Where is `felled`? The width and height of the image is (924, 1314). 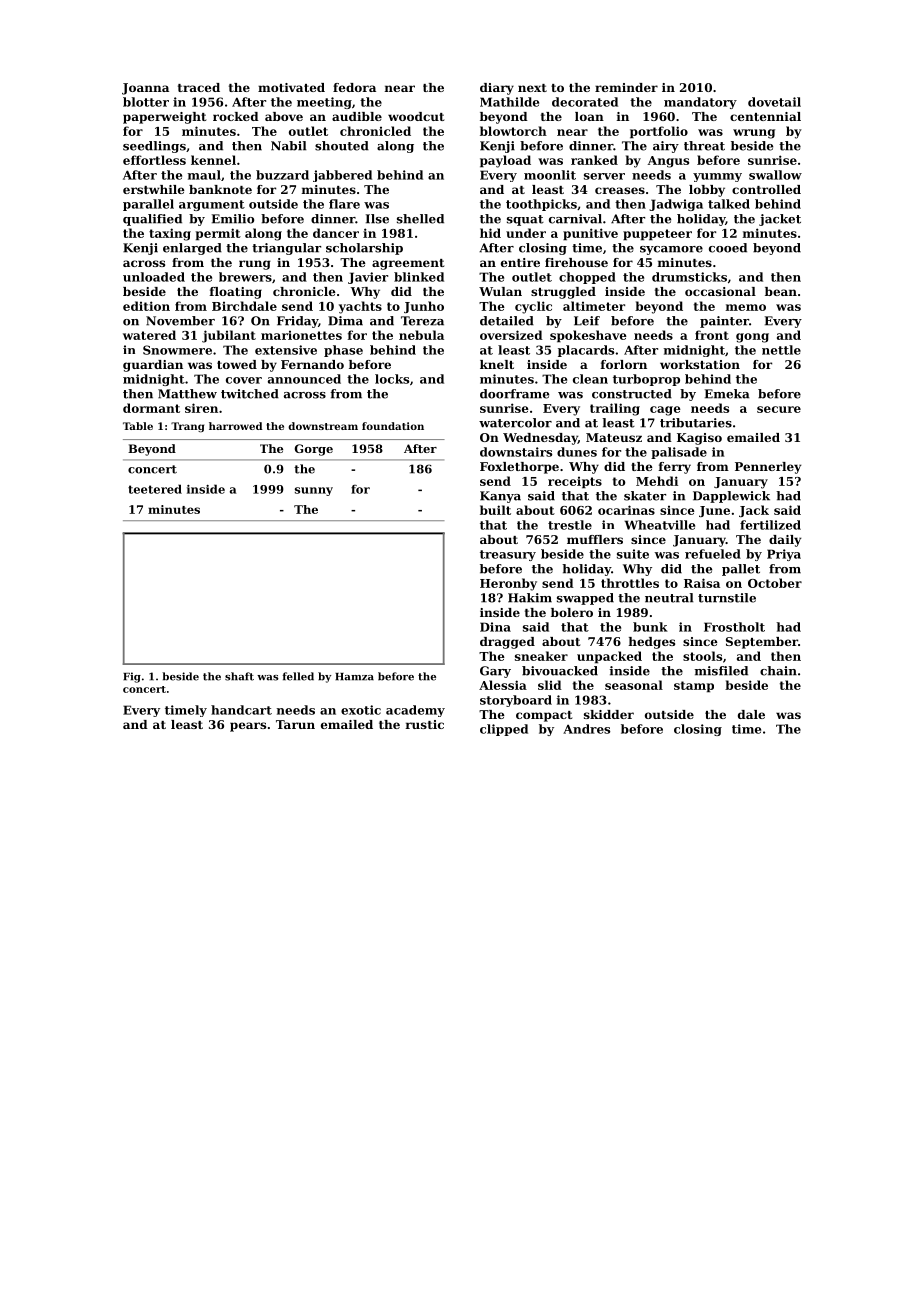
felled is located at coordinates (298, 676).
